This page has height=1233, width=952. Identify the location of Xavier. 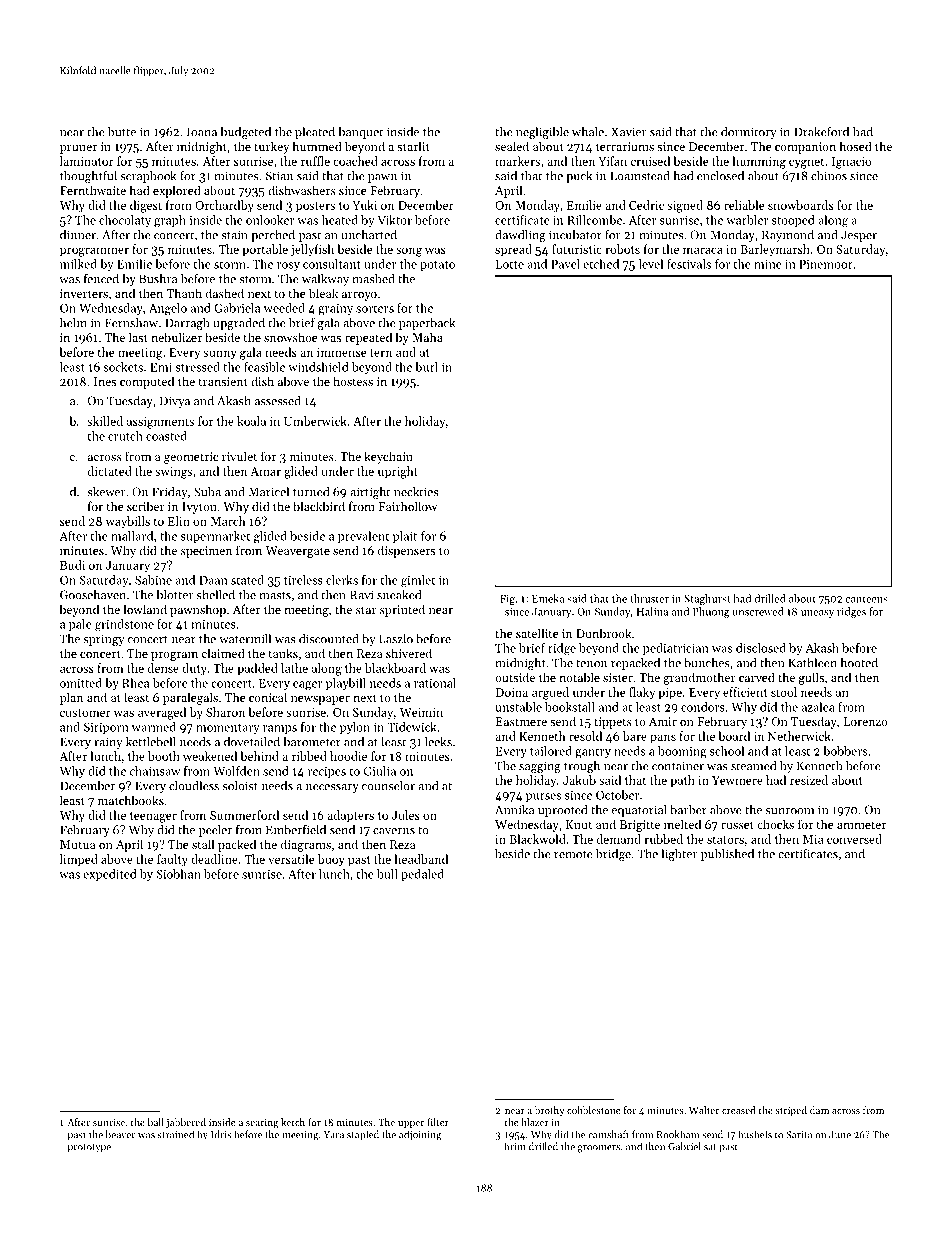
(629, 132).
